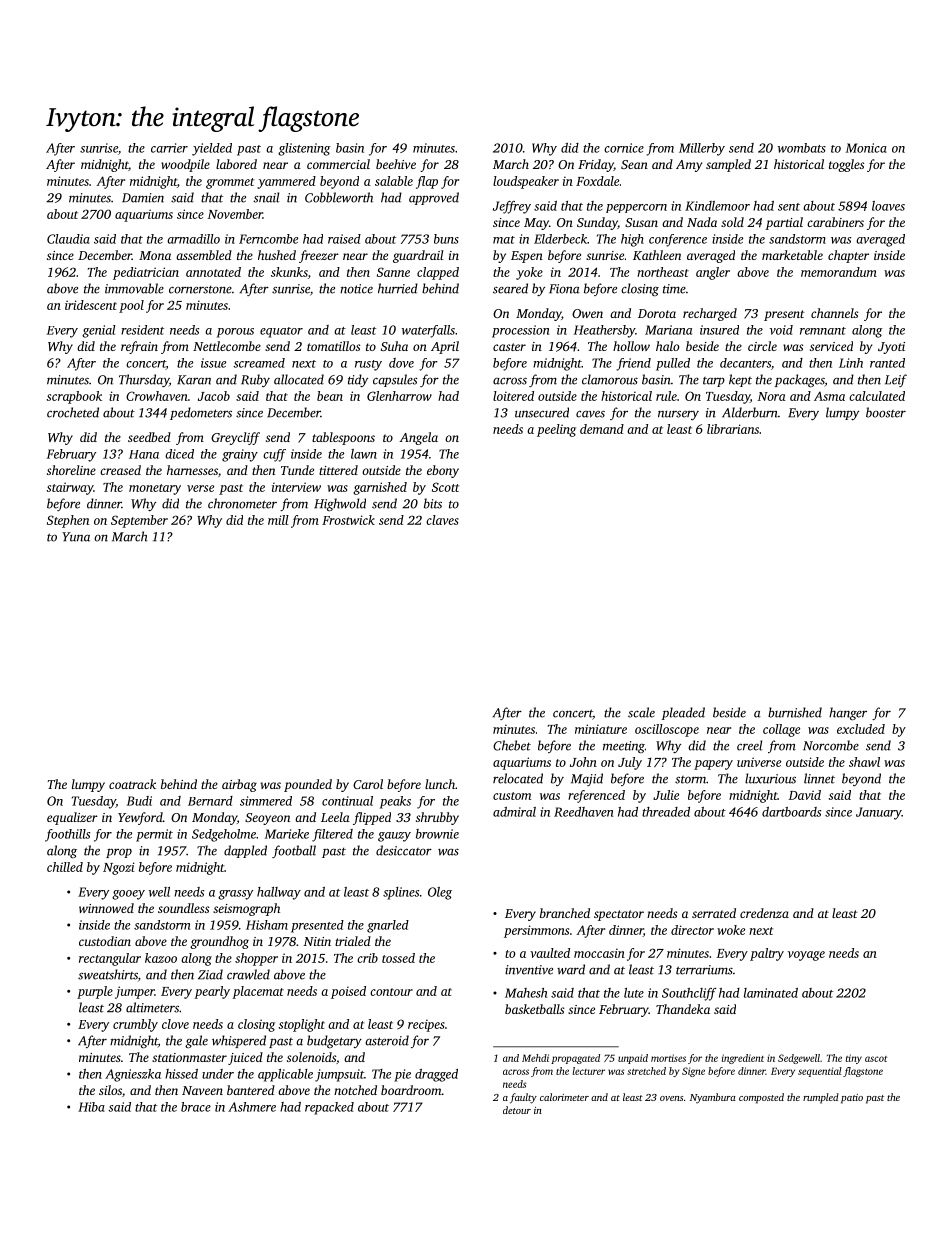 The height and width of the image is (1233, 952). What do you see at coordinates (683, 713) in the image?
I see `pleaded` at bounding box center [683, 713].
